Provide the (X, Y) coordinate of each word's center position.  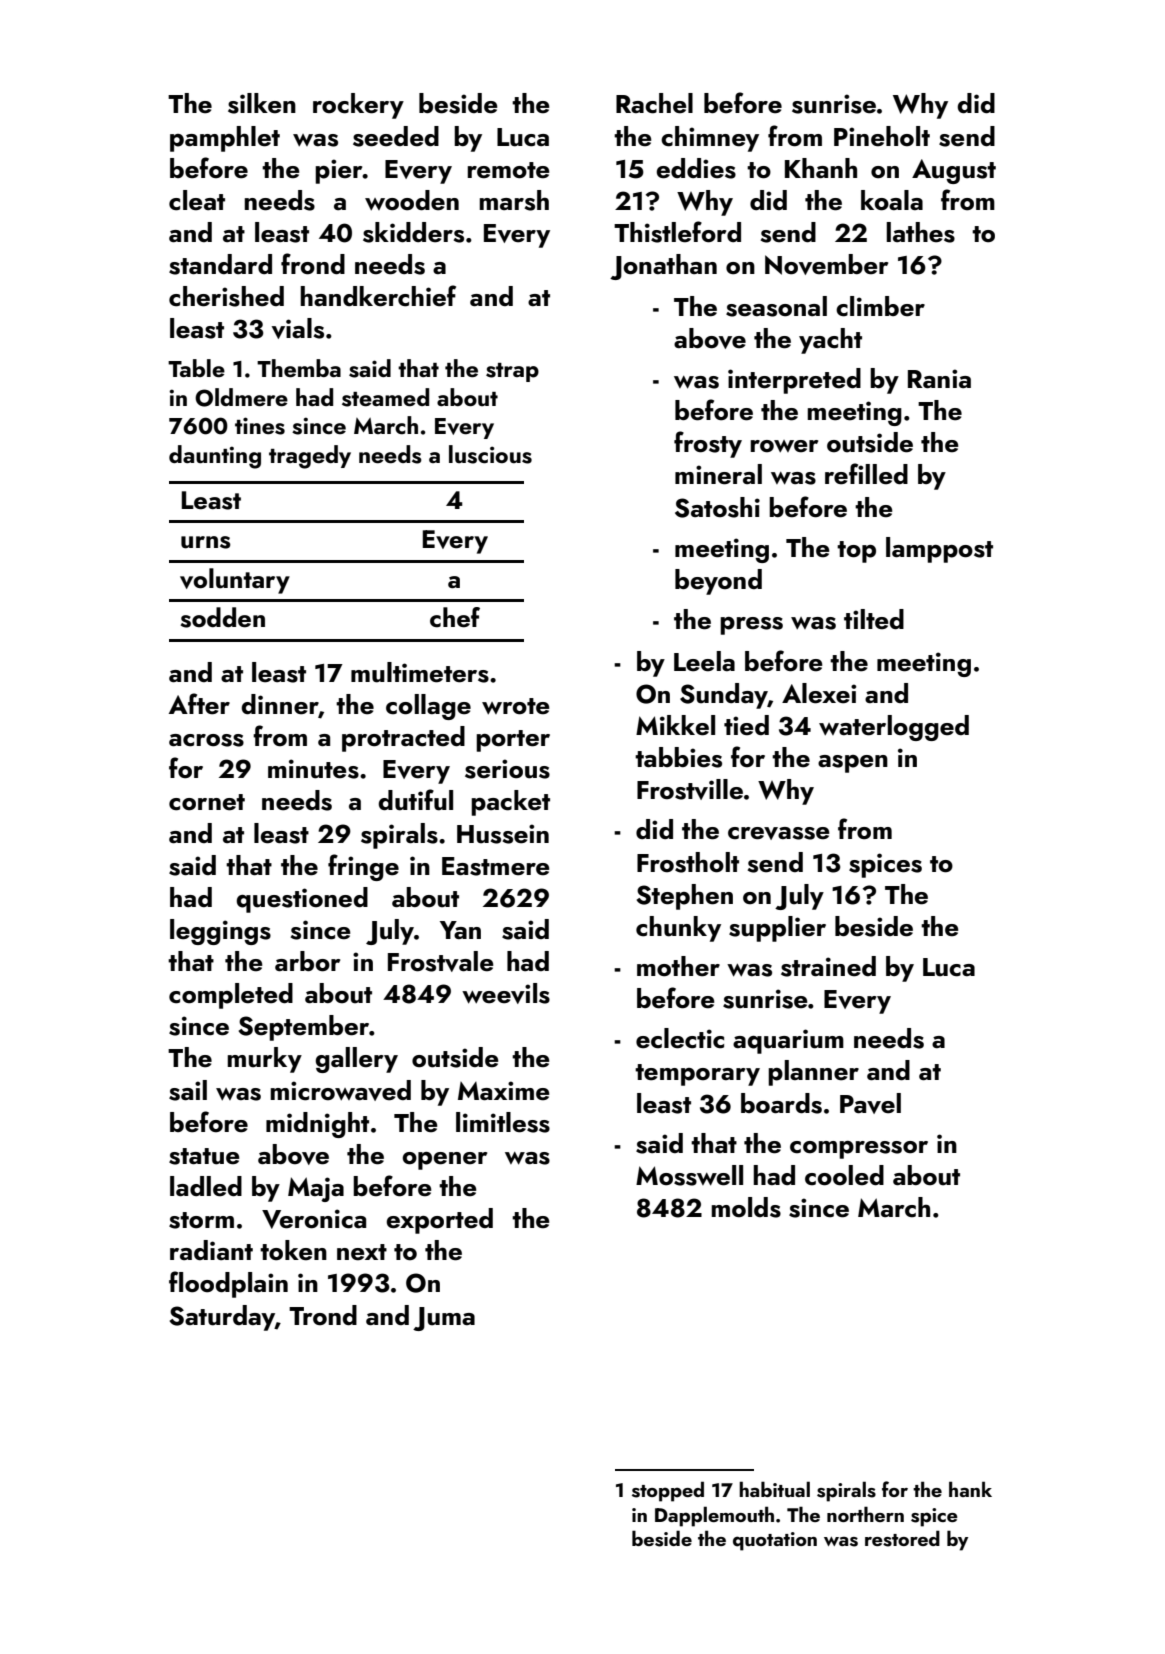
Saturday (222, 1318)
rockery (358, 106)
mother (678, 966)
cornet (207, 802)
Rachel (654, 103)
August (954, 171)
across (206, 740)
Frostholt (688, 862)
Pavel (870, 1103)
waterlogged (894, 728)
